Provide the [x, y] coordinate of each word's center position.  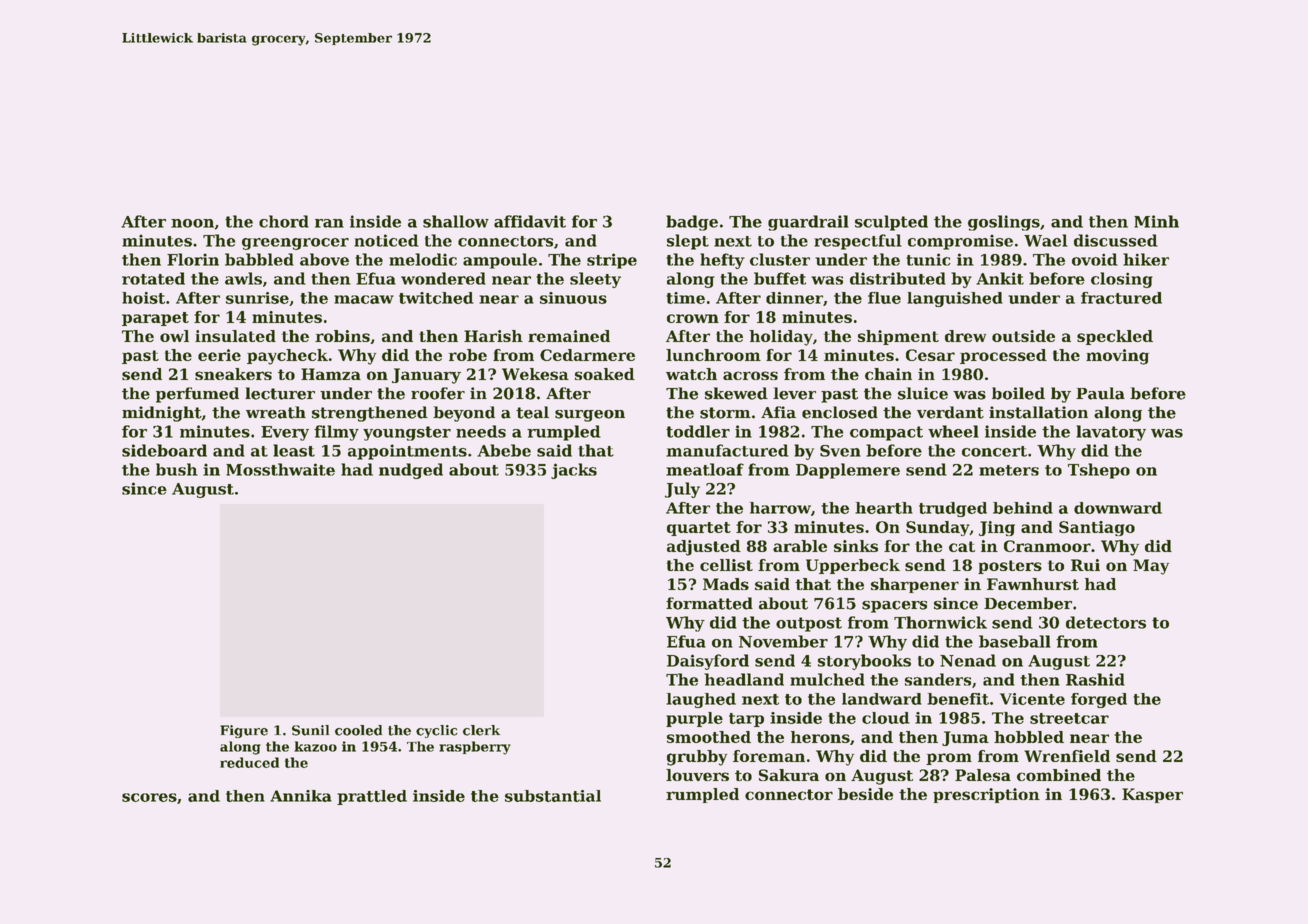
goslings [1004, 223]
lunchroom [713, 355]
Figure [244, 731]
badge [692, 223]
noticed [386, 240]
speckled [1115, 337]
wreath [276, 412]
